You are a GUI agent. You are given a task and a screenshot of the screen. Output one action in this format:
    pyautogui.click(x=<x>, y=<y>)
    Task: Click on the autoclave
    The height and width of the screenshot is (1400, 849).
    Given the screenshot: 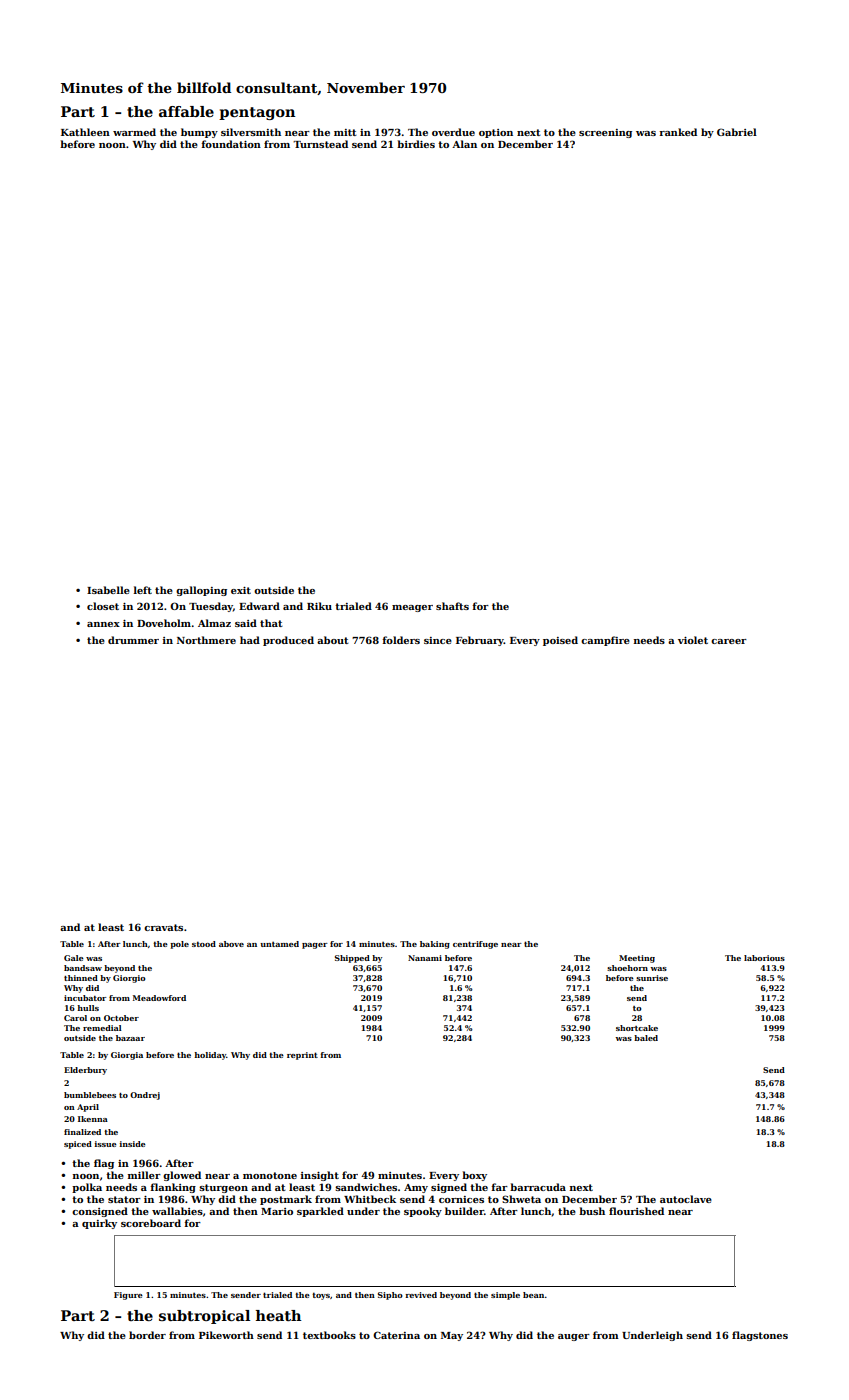 What is the action you would take?
    pyautogui.click(x=686, y=1199)
